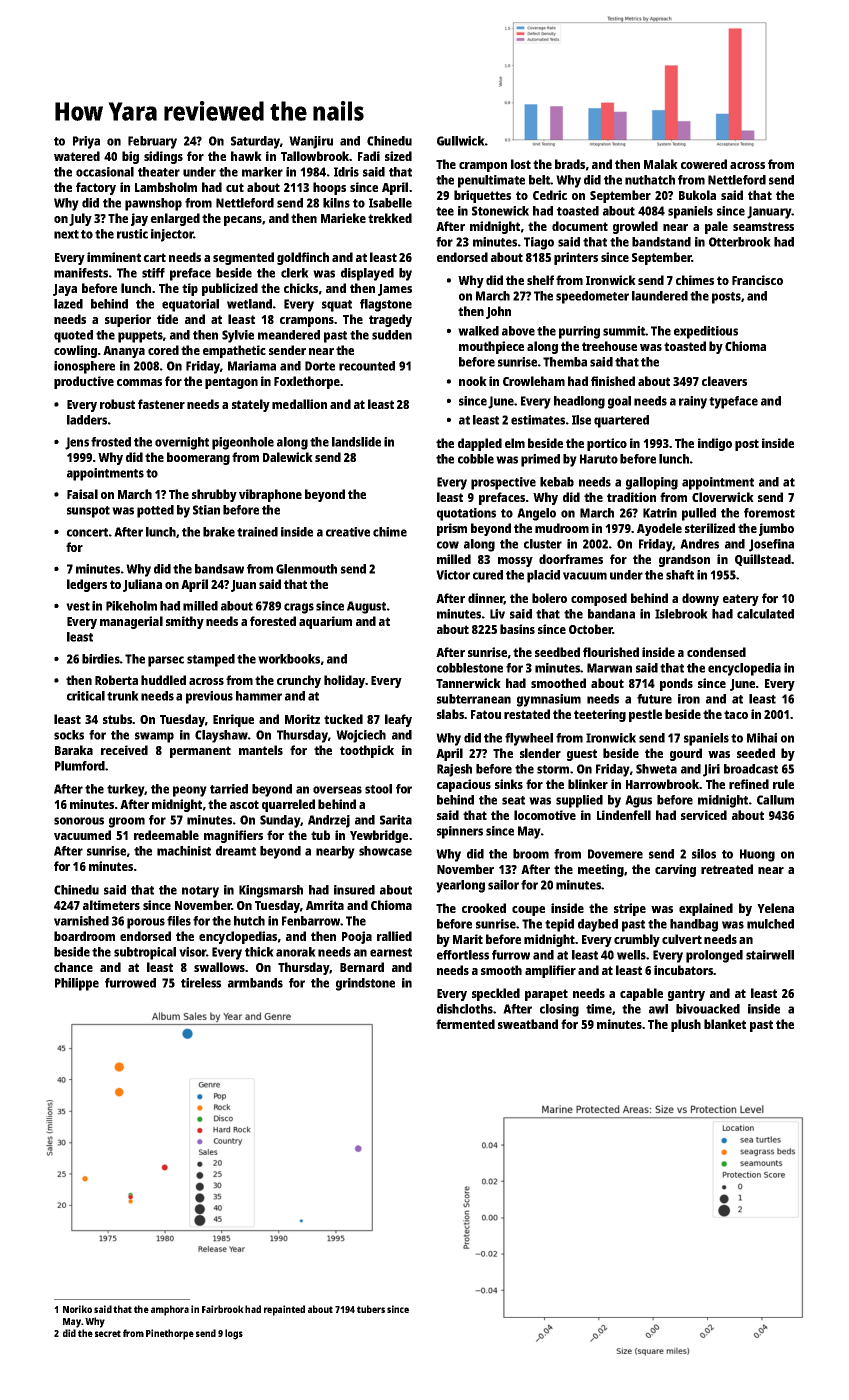  What do you see at coordinates (528, 1024) in the image?
I see `sweatband` at bounding box center [528, 1024].
